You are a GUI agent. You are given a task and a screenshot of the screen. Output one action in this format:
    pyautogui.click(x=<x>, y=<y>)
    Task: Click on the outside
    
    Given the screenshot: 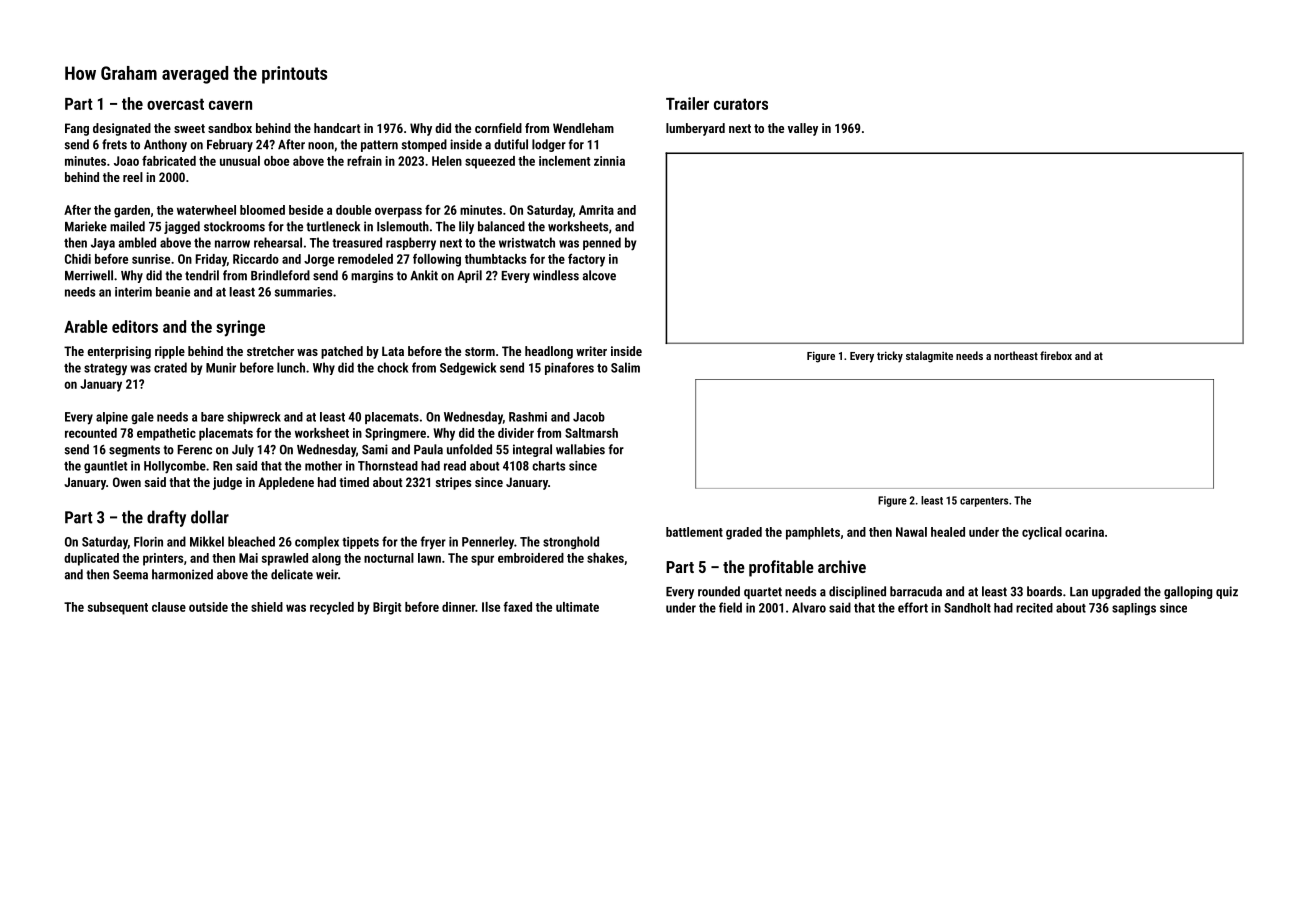 What is the action you would take?
    pyautogui.click(x=208, y=607)
